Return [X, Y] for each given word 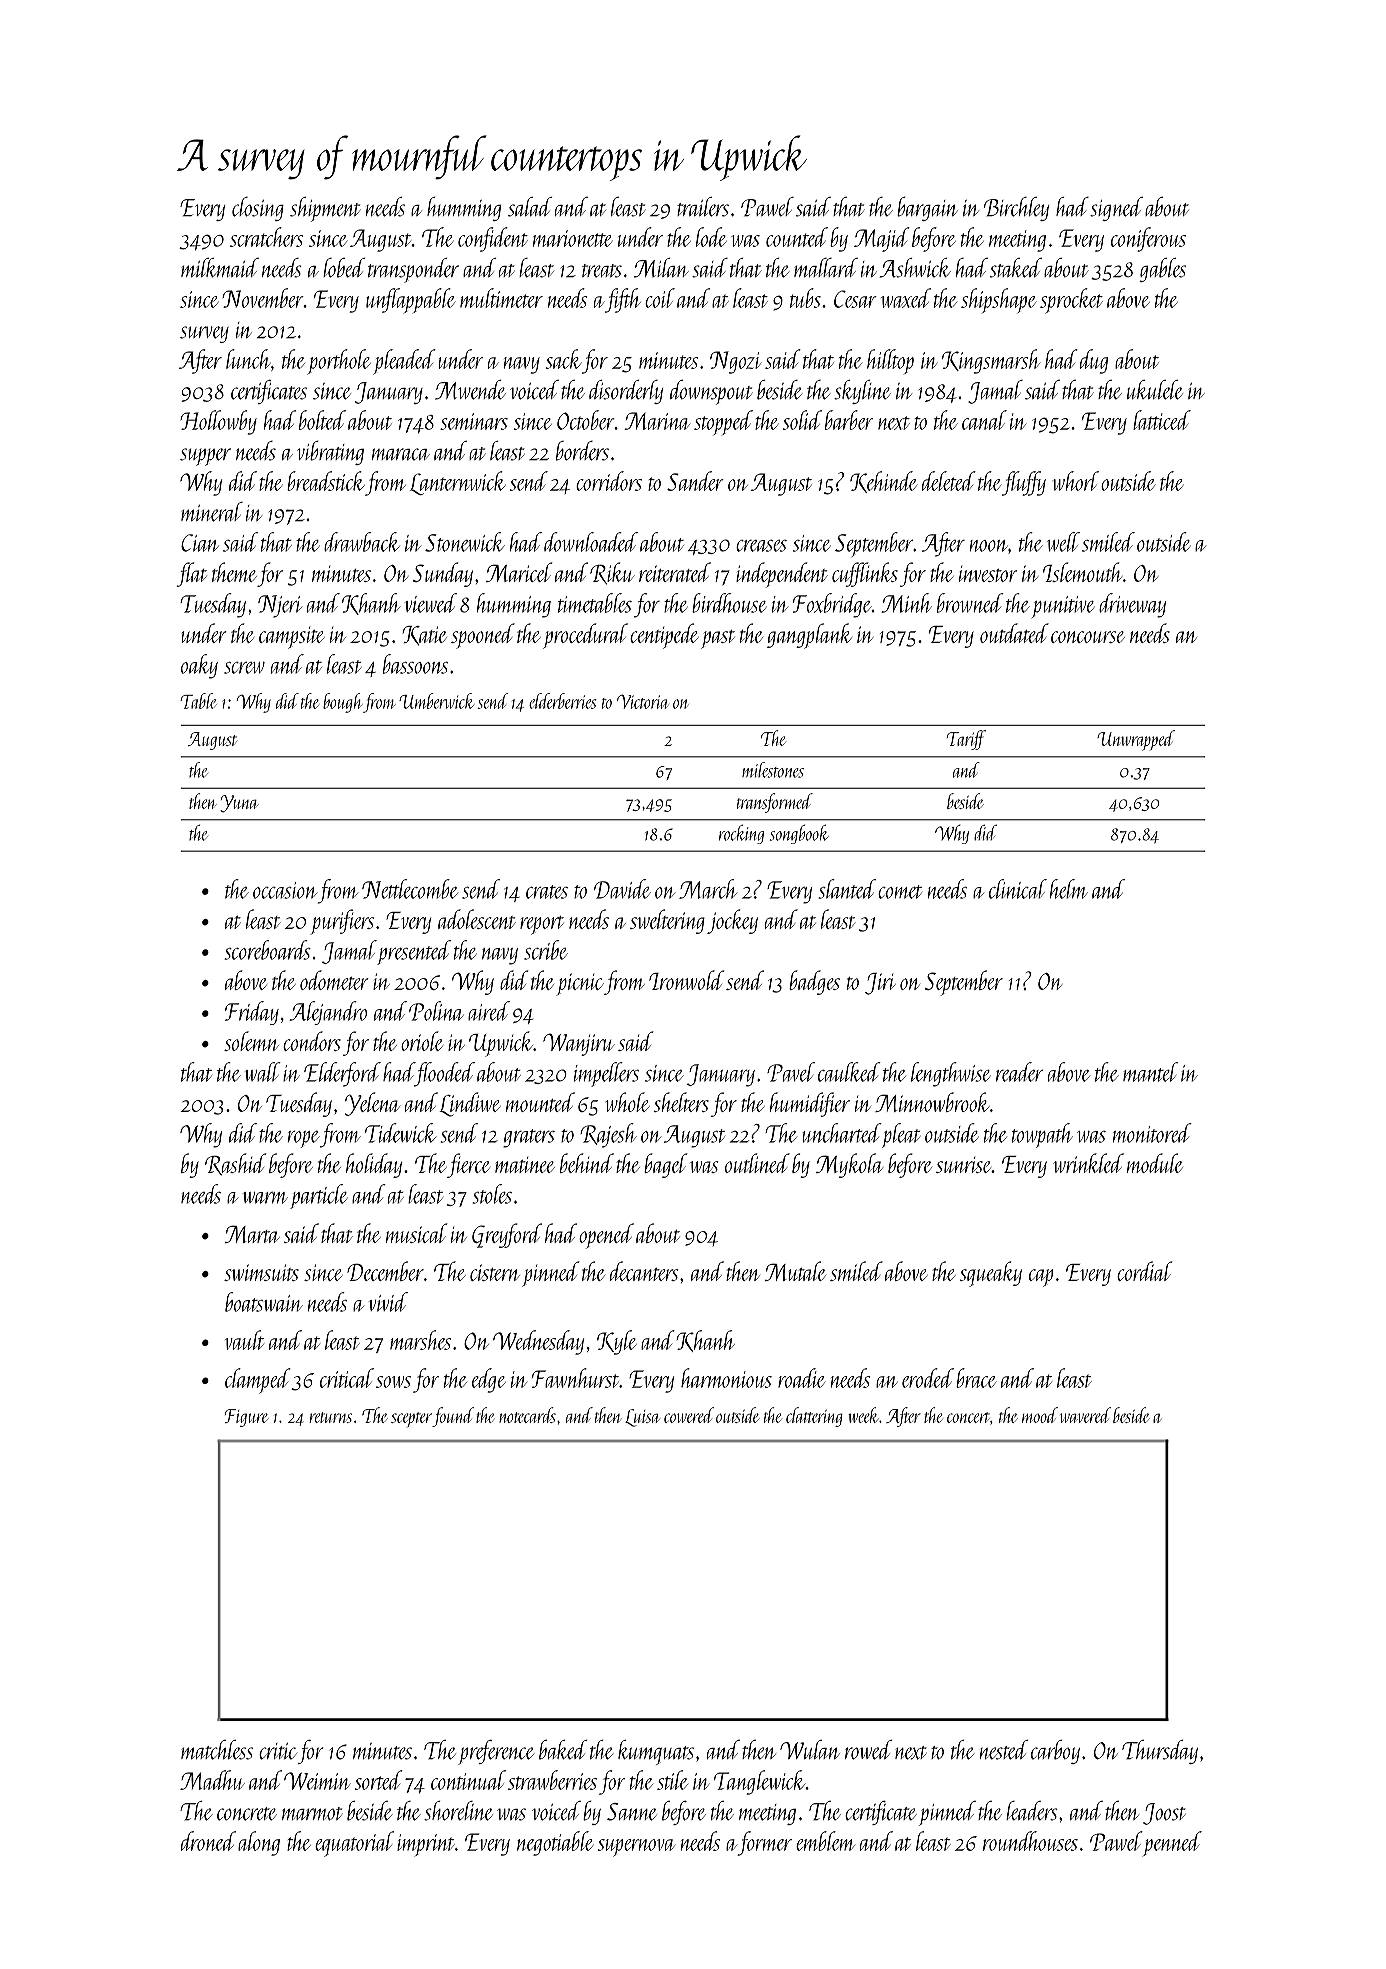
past [718, 639]
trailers [703, 207]
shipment [325, 209]
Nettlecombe [410, 889]
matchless [217, 1750]
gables [1162, 270]
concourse [1088, 637]
